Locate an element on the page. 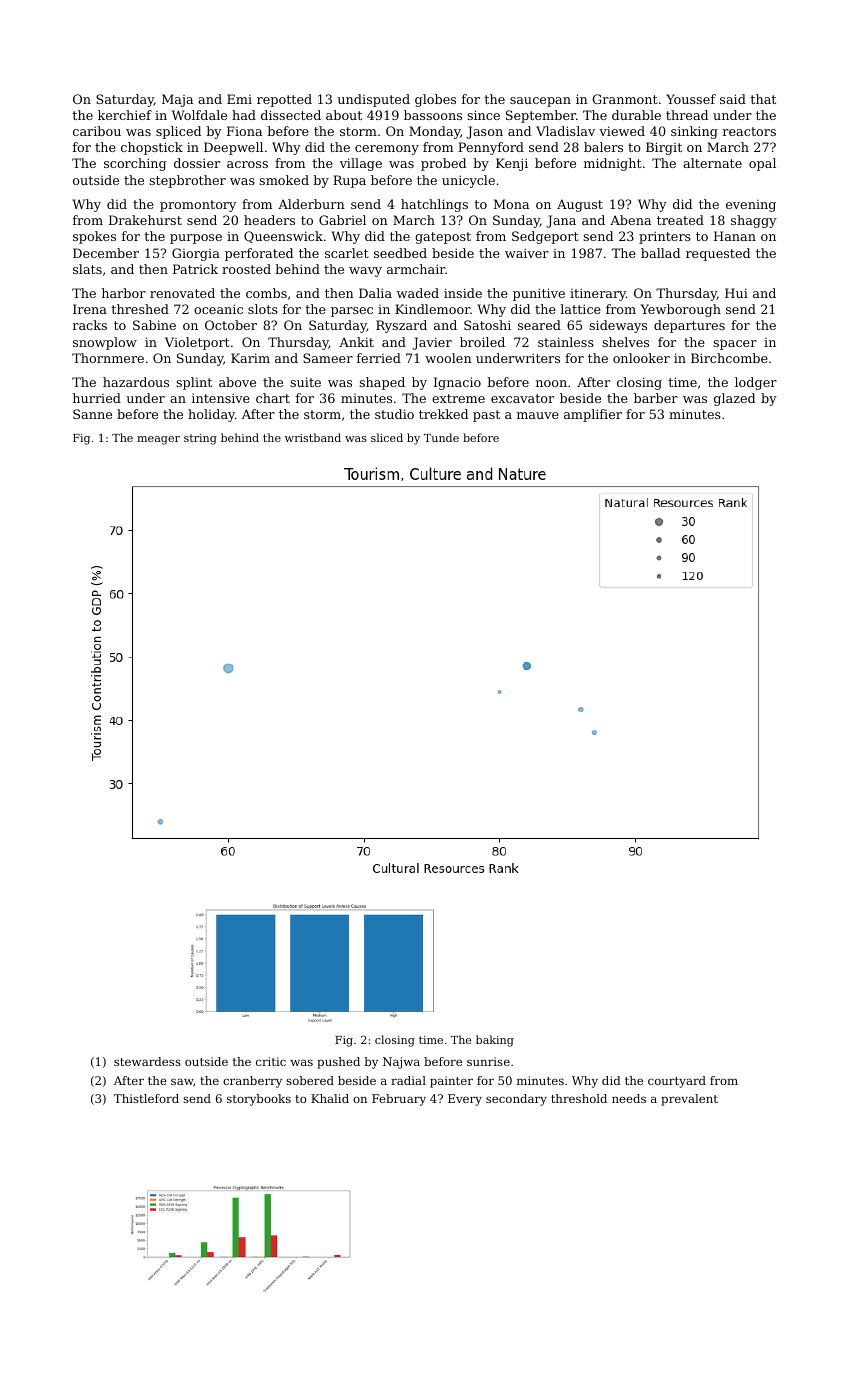  sunrise is located at coordinates (488, 1061).
